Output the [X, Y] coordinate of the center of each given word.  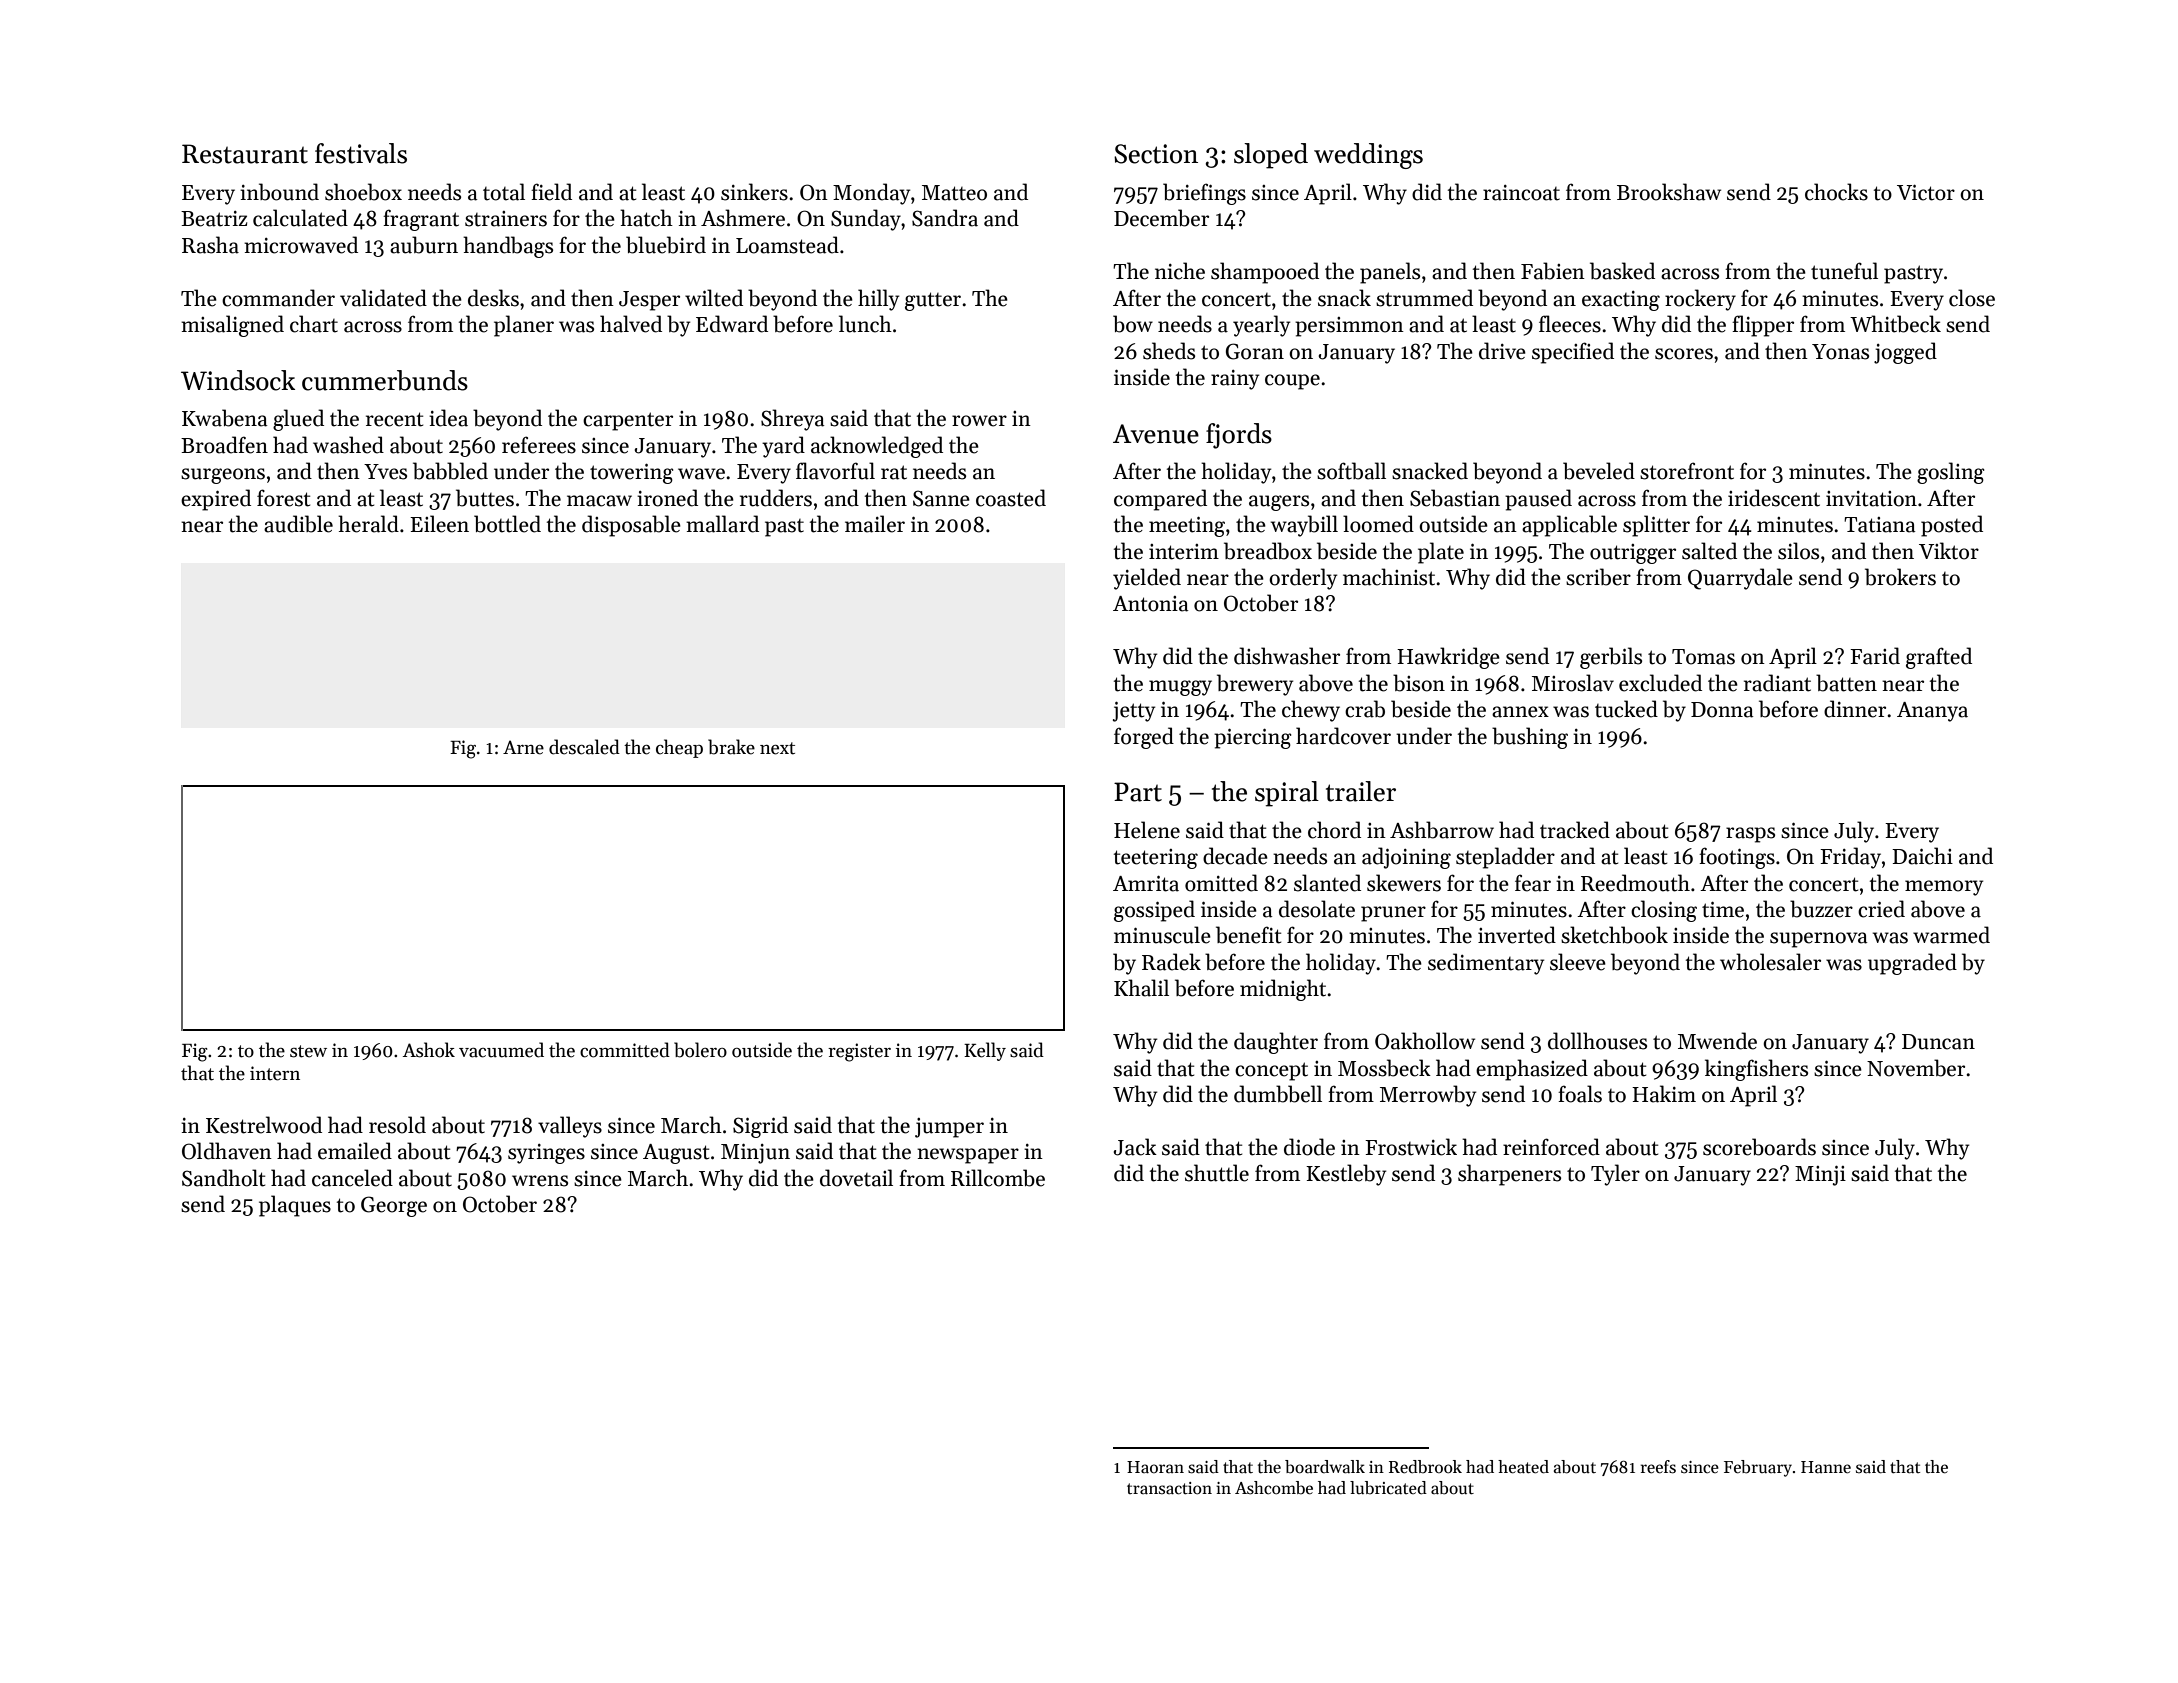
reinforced [1551, 1147]
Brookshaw [1669, 192]
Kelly [985, 1051]
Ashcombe [1274, 1488]
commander [278, 298]
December [1161, 218]
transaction [1169, 1488]
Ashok [429, 1050]
